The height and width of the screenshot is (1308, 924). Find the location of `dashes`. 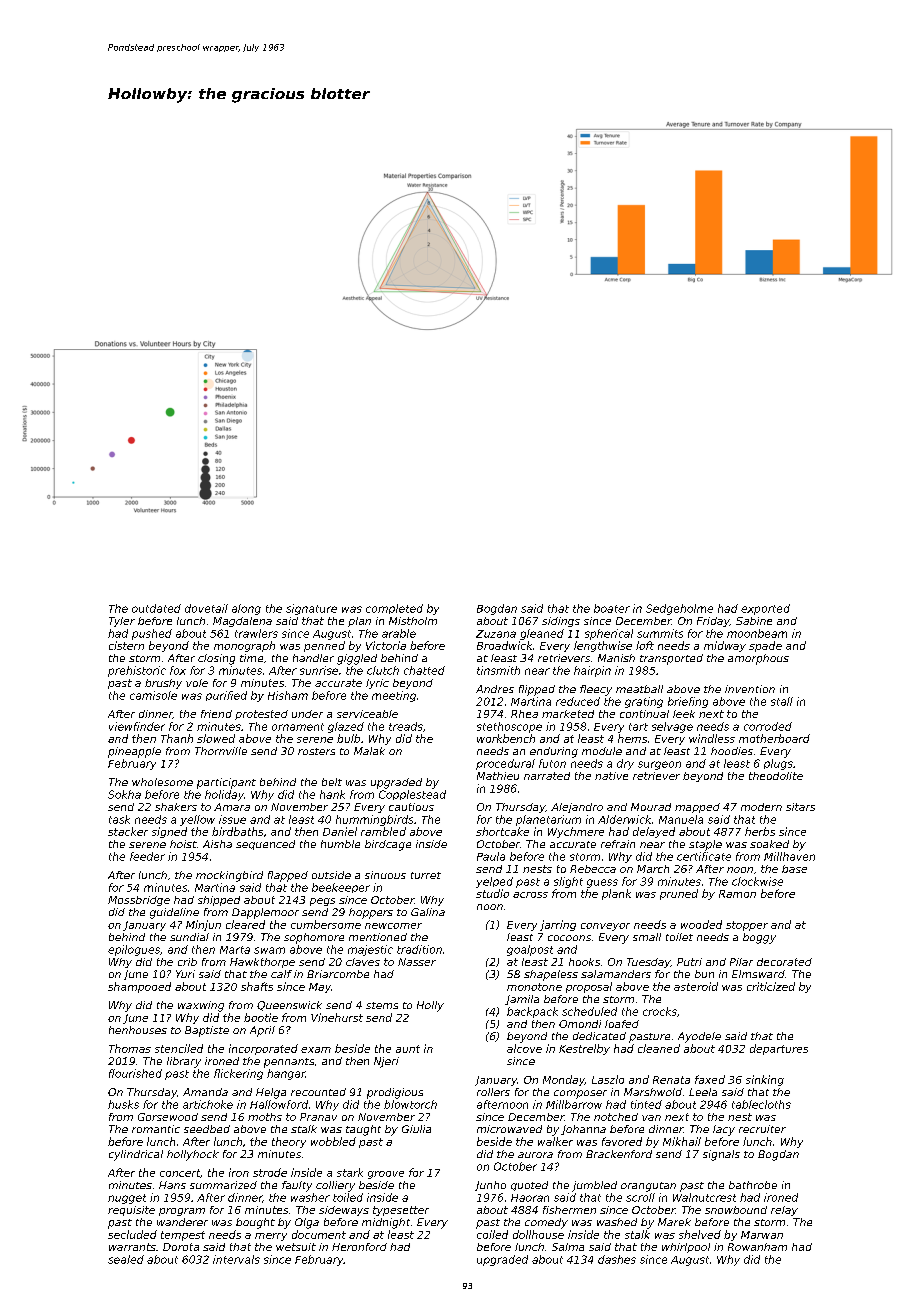

dashes is located at coordinates (617, 1259).
